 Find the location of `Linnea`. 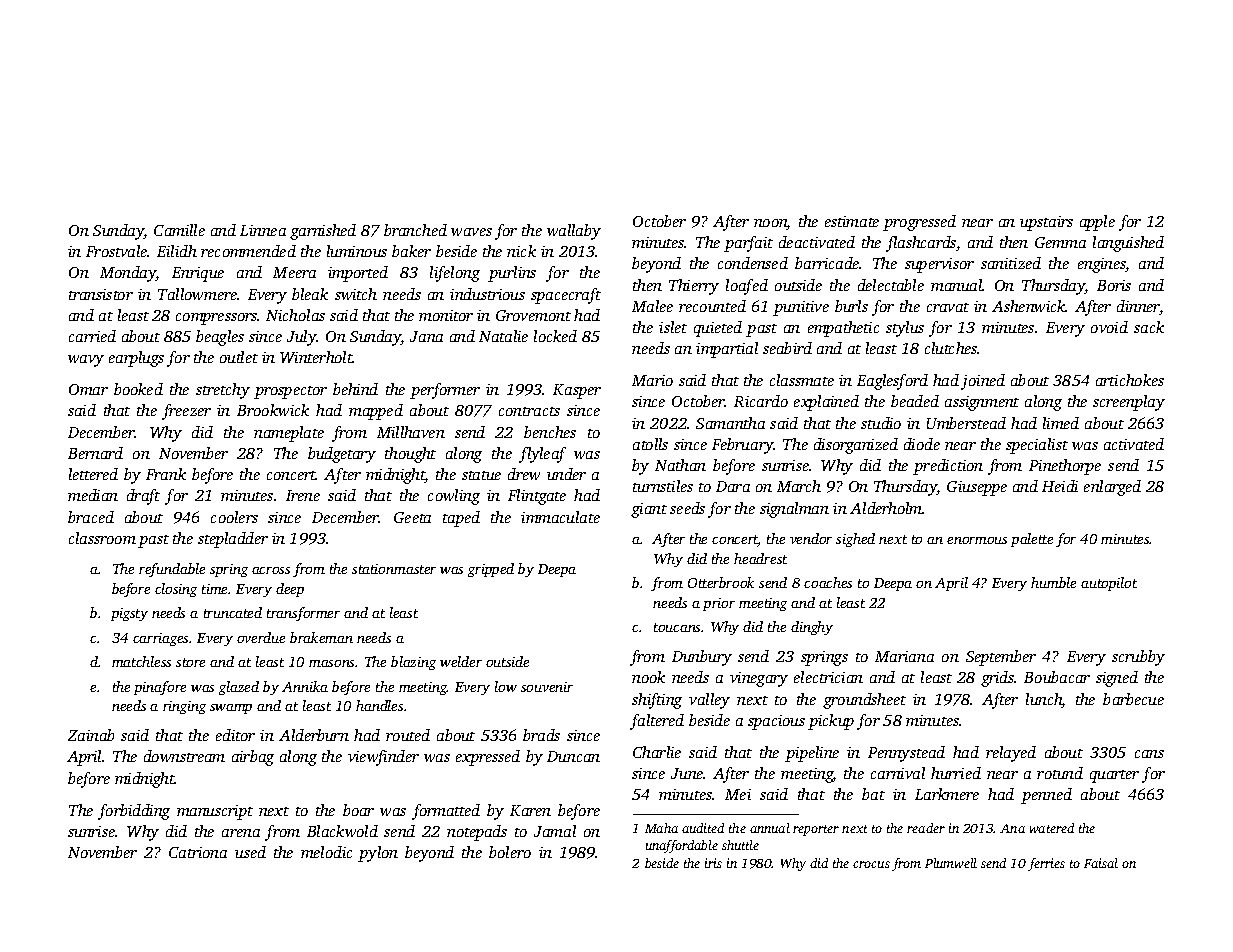

Linnea is located at coordinates (263, 230).
